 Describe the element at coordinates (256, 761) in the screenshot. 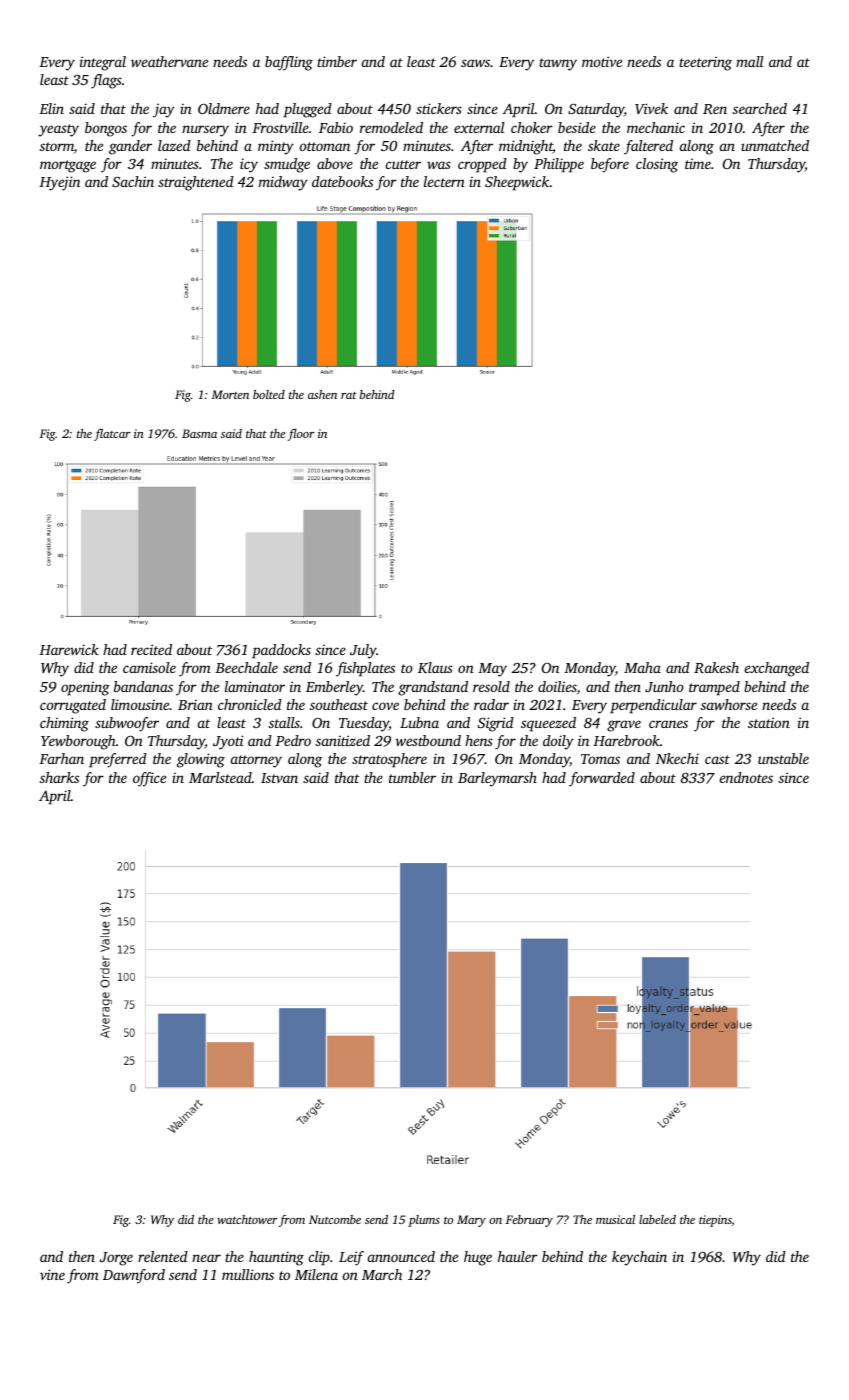

I see `attorney` at that location.
